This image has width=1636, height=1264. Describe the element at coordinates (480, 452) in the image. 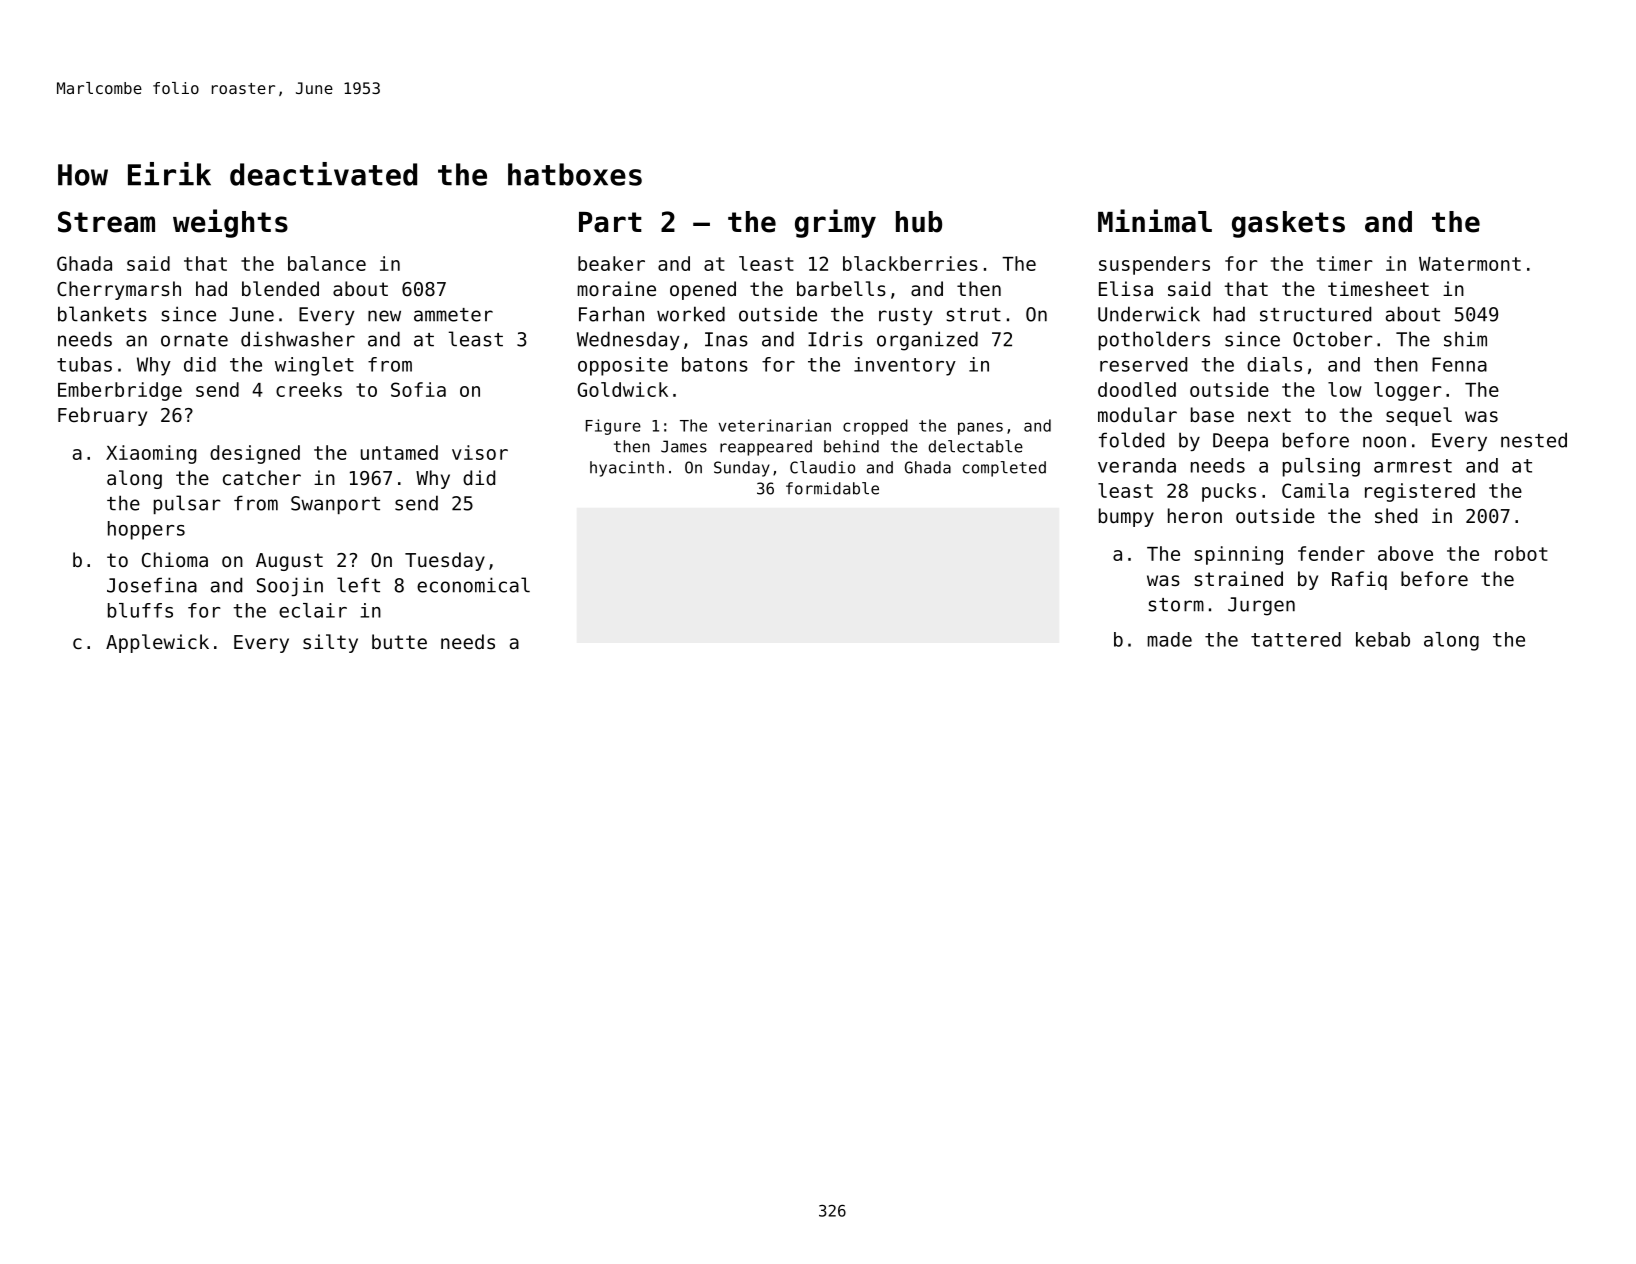

I see `visor` at that location.
